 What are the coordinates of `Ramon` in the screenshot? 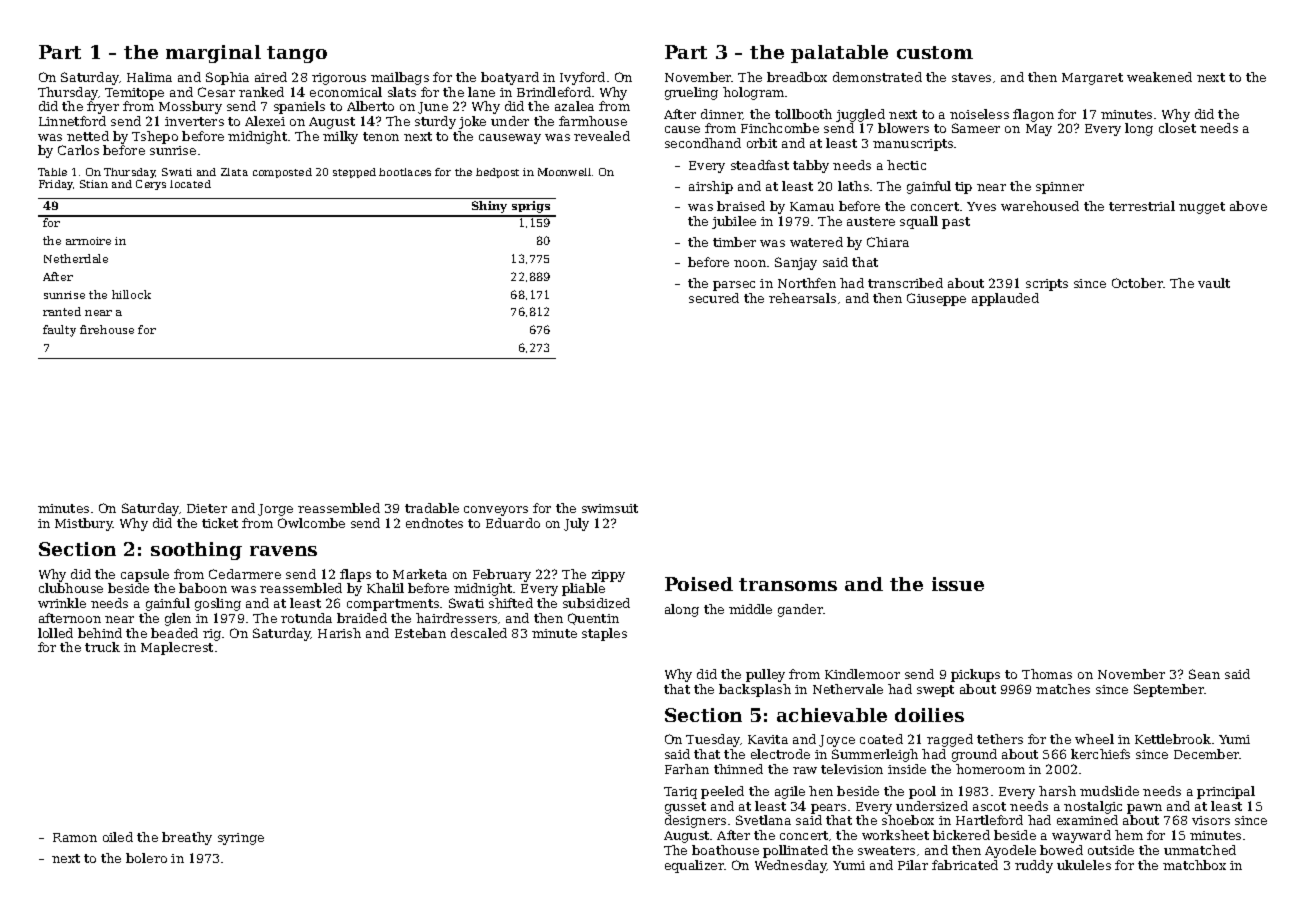 It's located at (75, 837).
